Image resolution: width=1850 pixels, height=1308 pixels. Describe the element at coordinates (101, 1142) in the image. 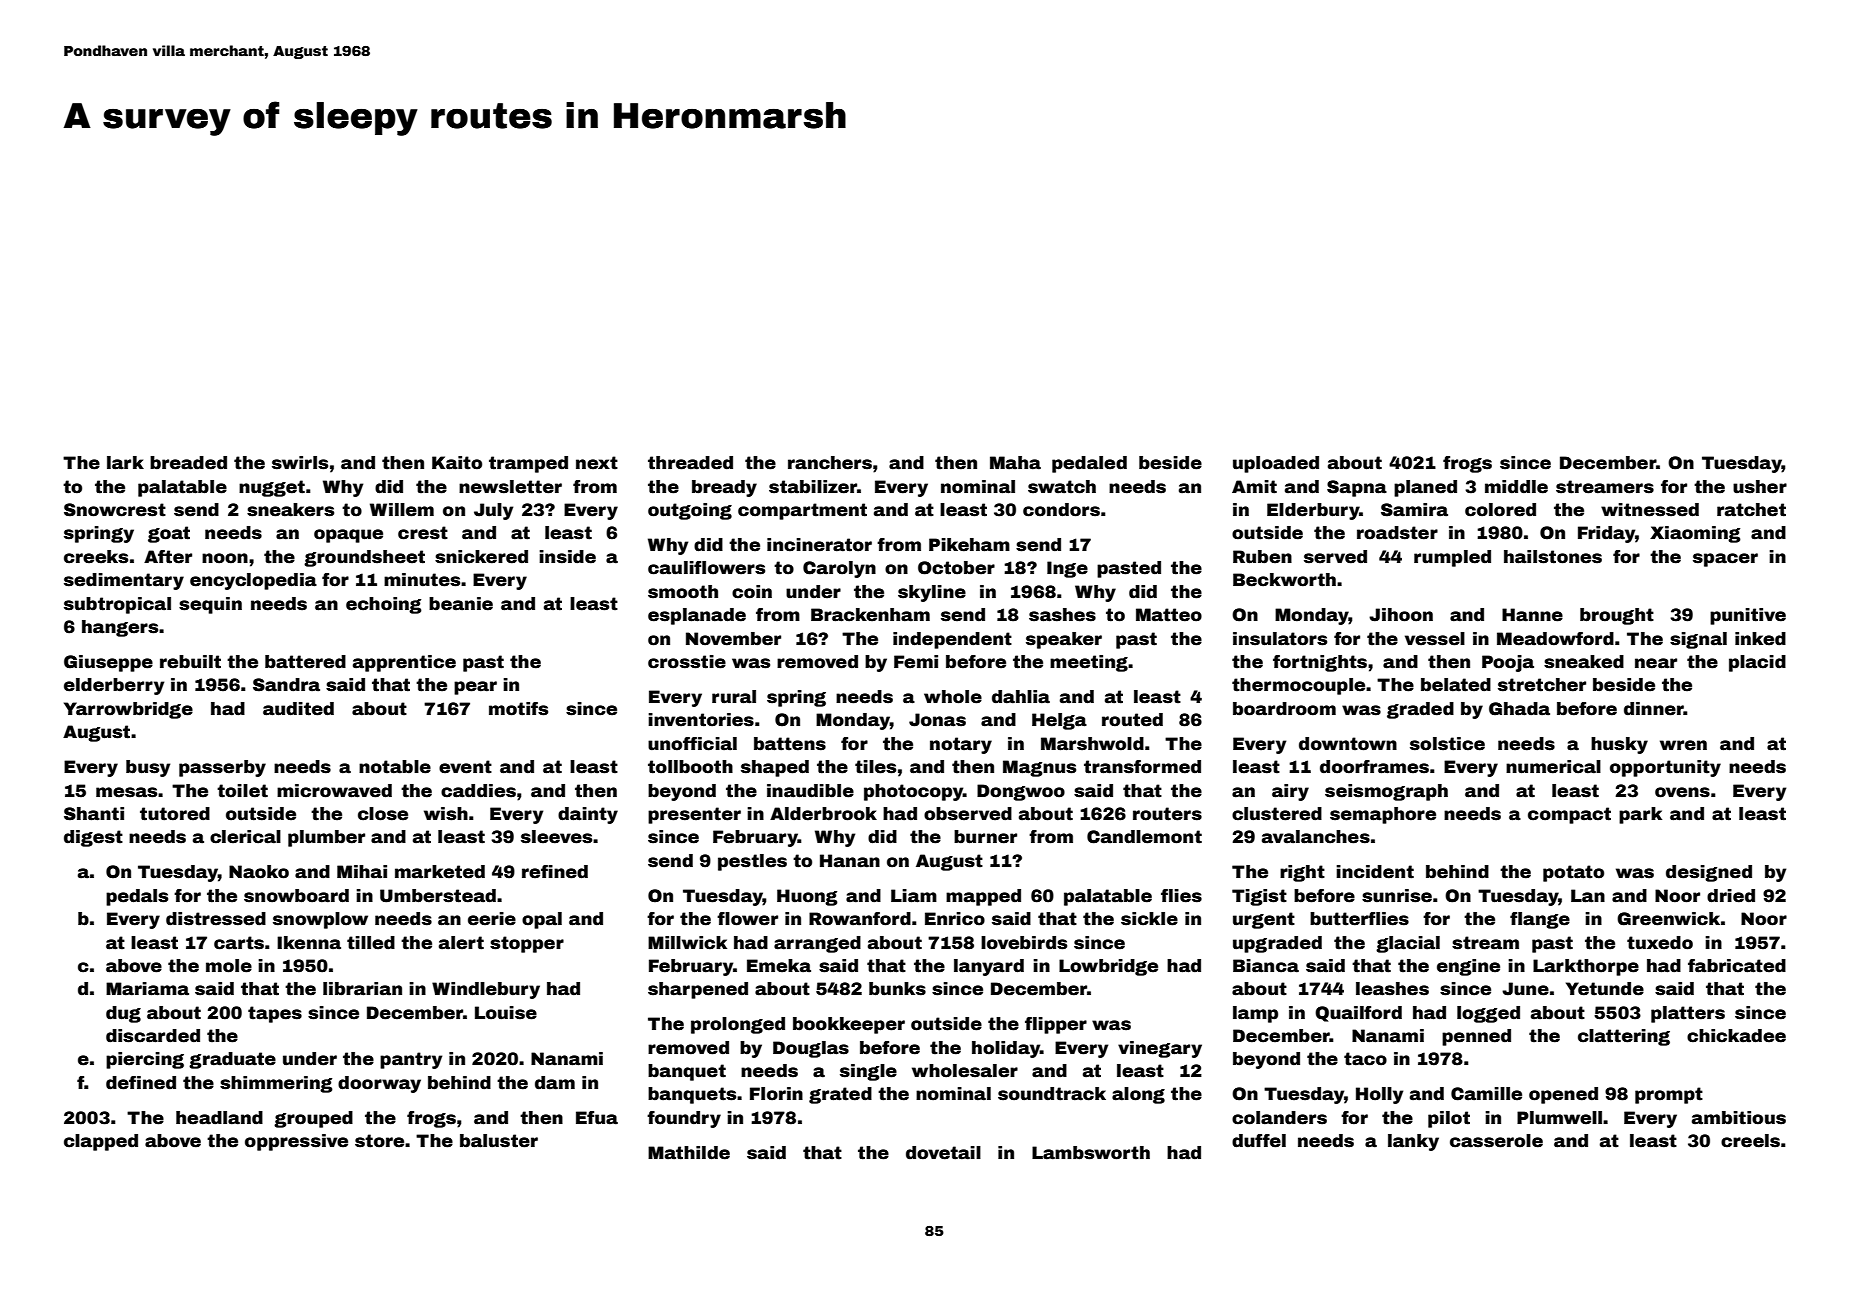

I see `clapped` at that location.
